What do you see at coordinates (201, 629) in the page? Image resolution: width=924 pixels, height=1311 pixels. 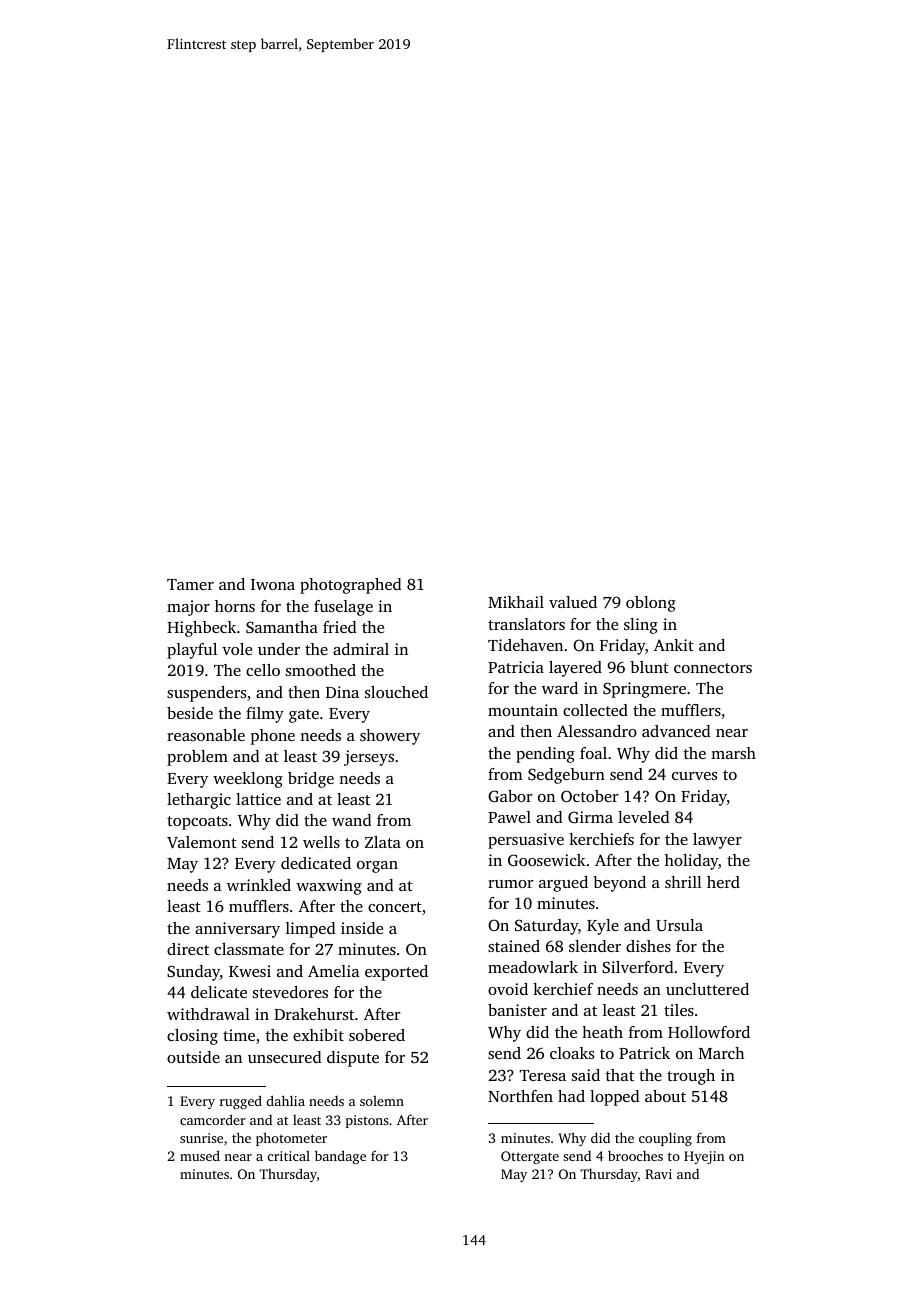 I see `Highbeck` at bounding box center [201, 629].
